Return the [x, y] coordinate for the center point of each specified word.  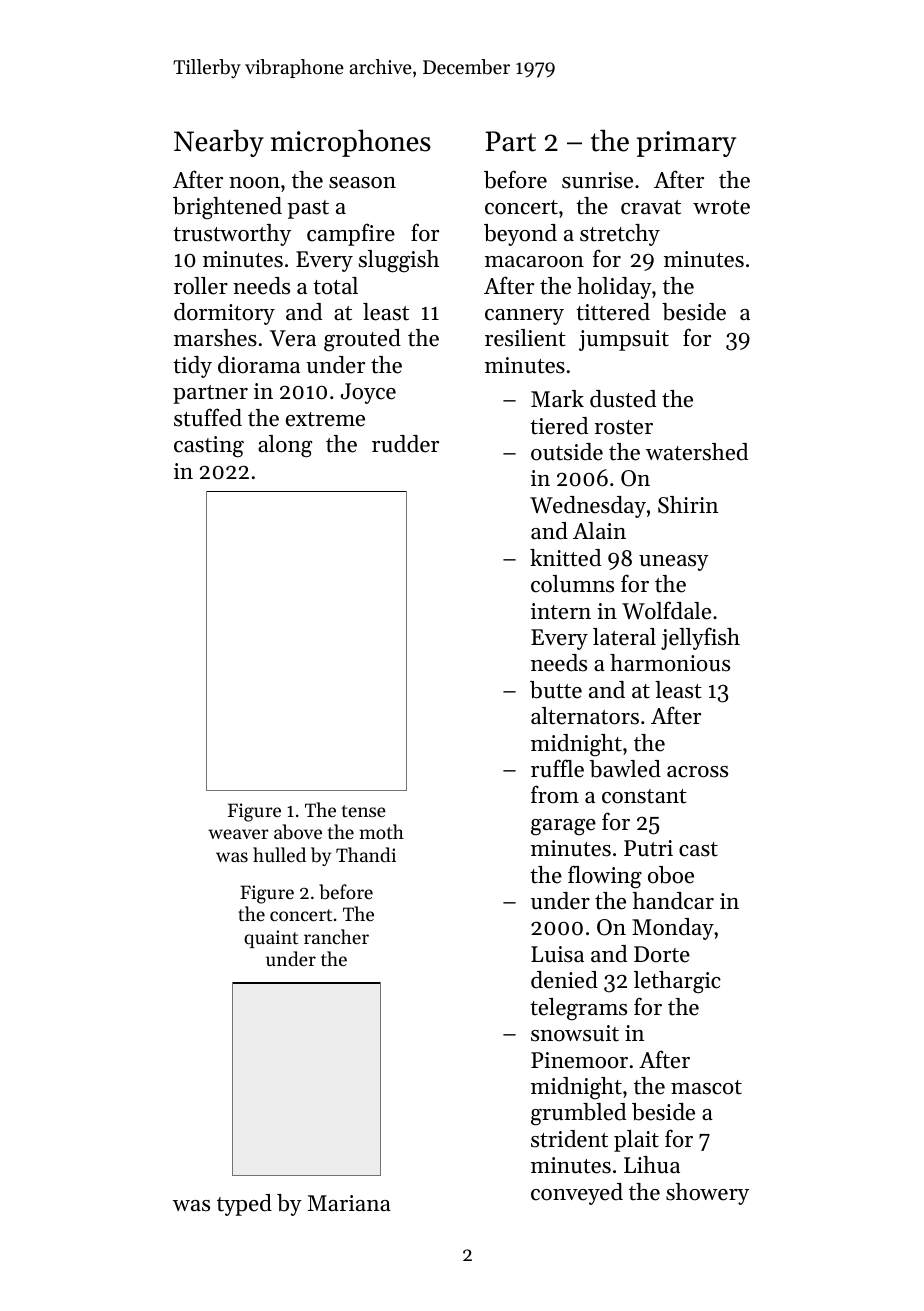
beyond [520, 235]
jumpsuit [624, 340]
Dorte [662, 954]
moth [381, 831]
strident [569, 1139]
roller [201, 286]
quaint [271, 939]
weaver [238, 834]
